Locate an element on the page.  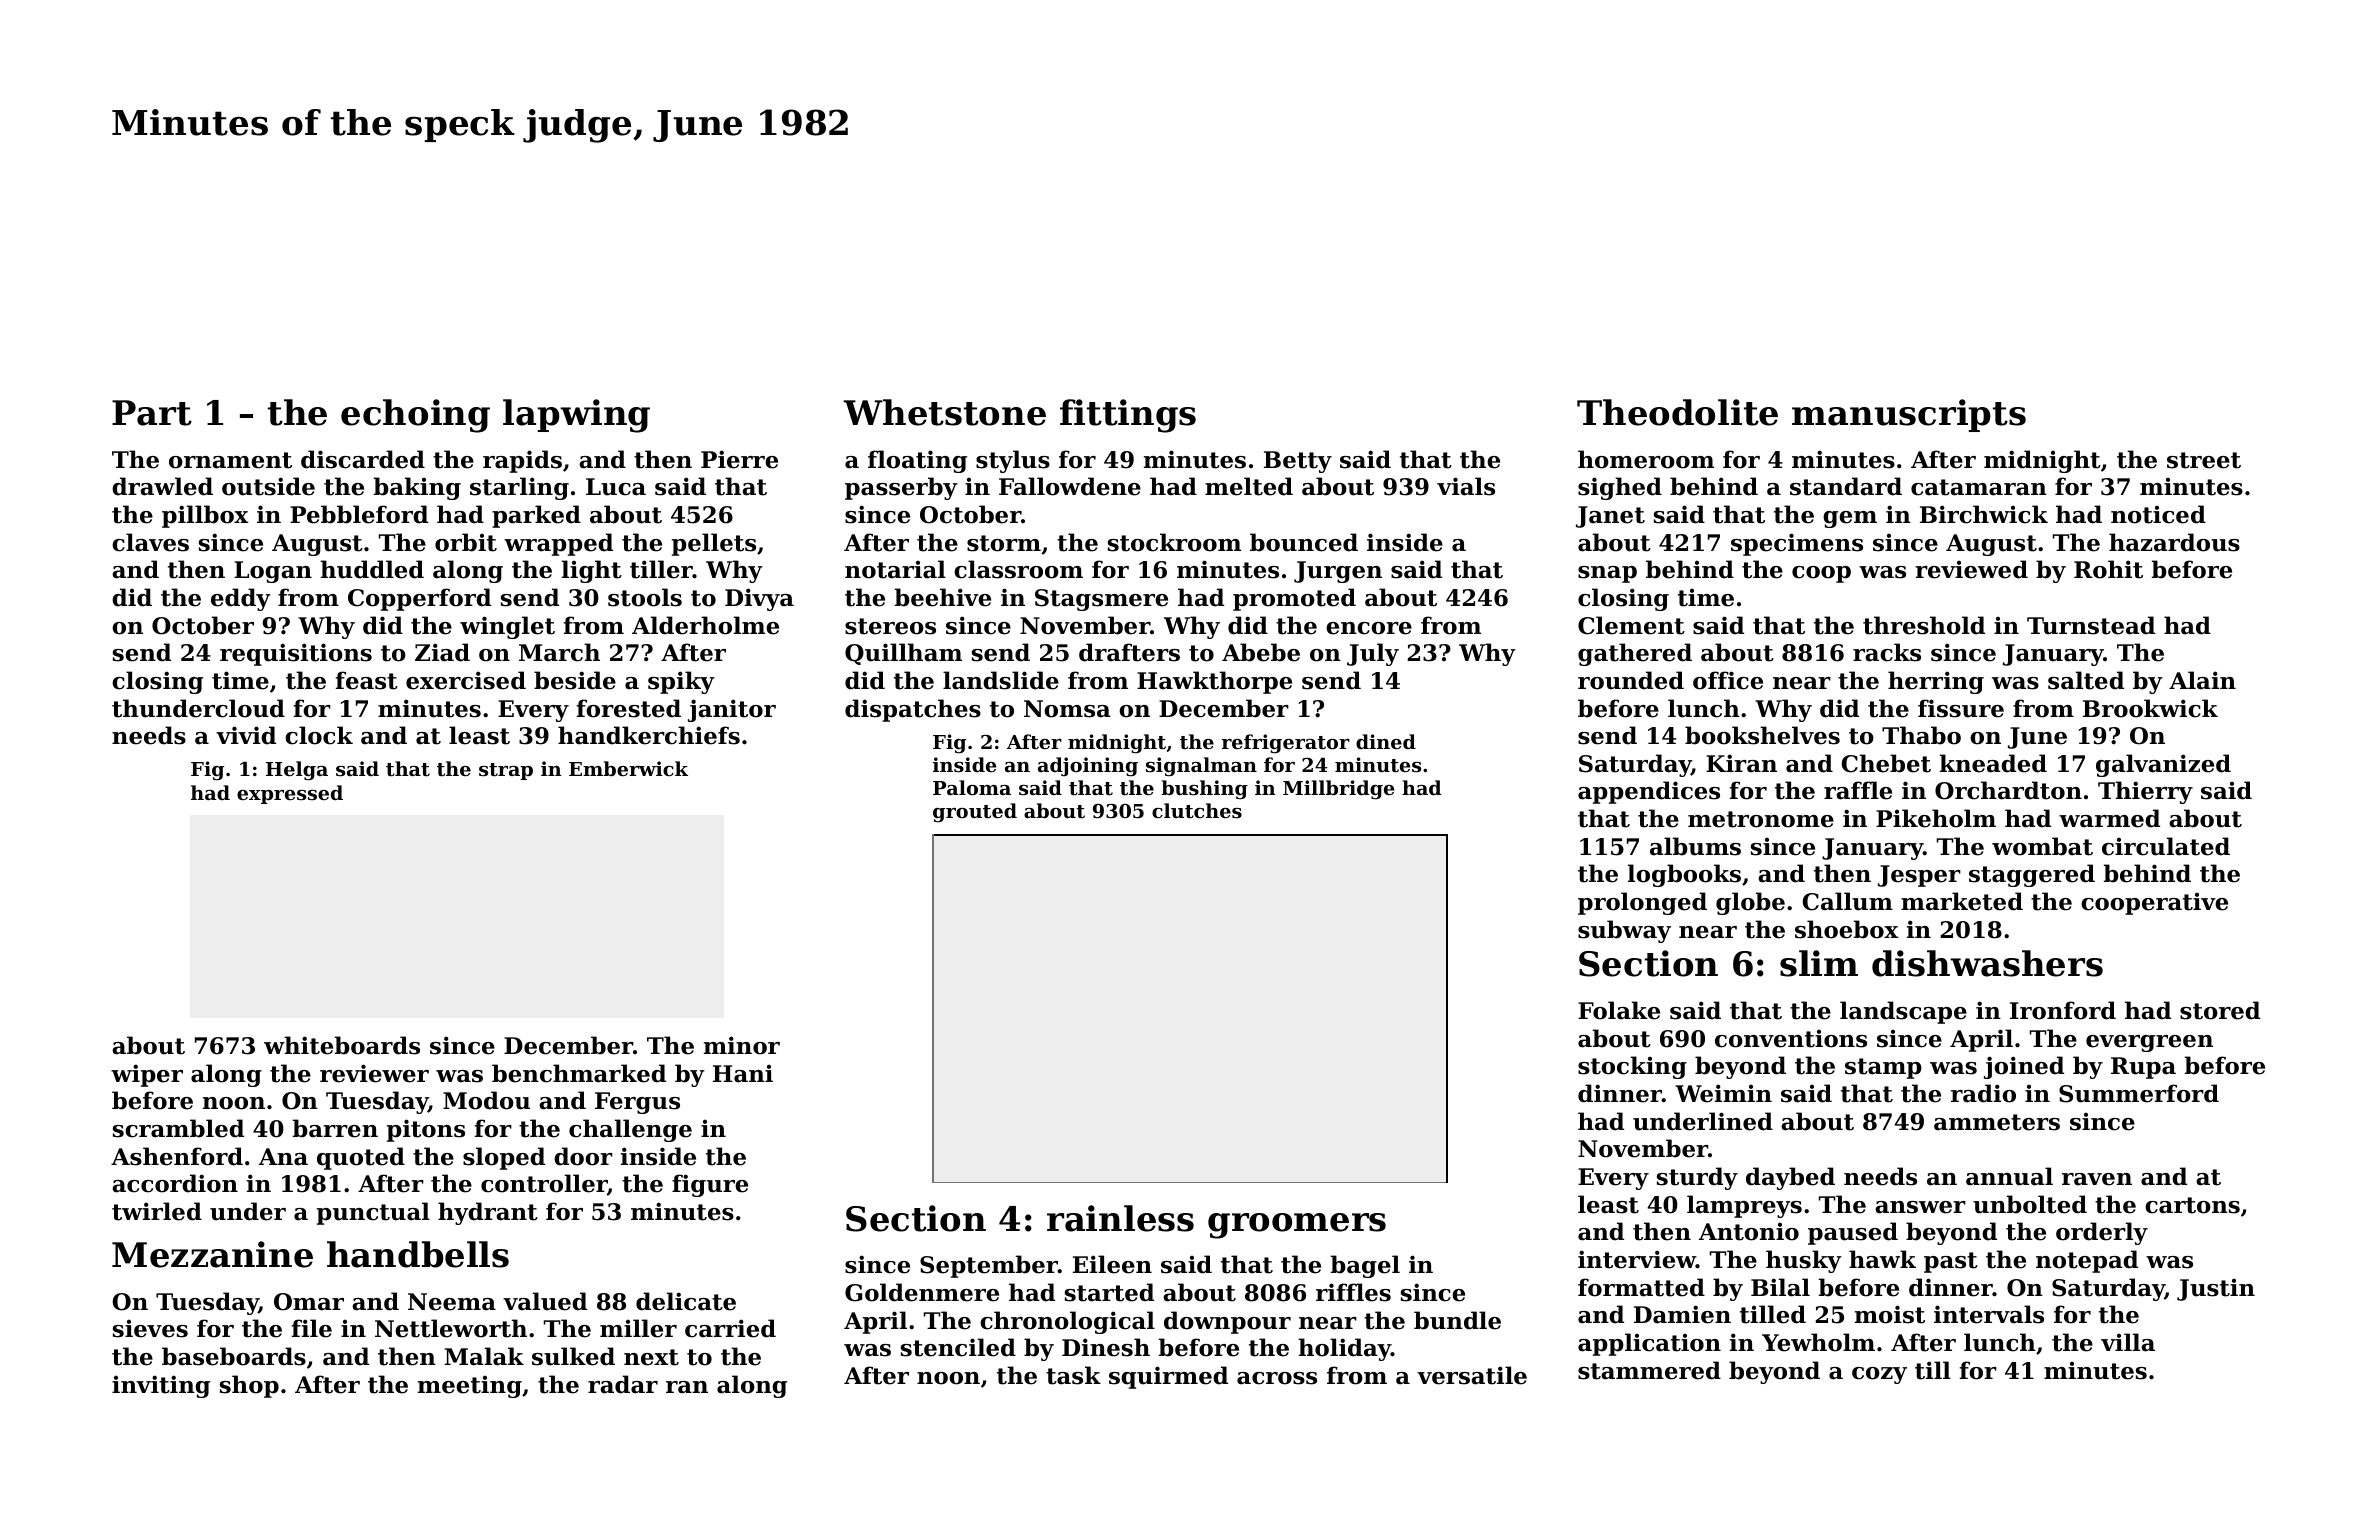
meeting is located at coordinates (470, 1386).
